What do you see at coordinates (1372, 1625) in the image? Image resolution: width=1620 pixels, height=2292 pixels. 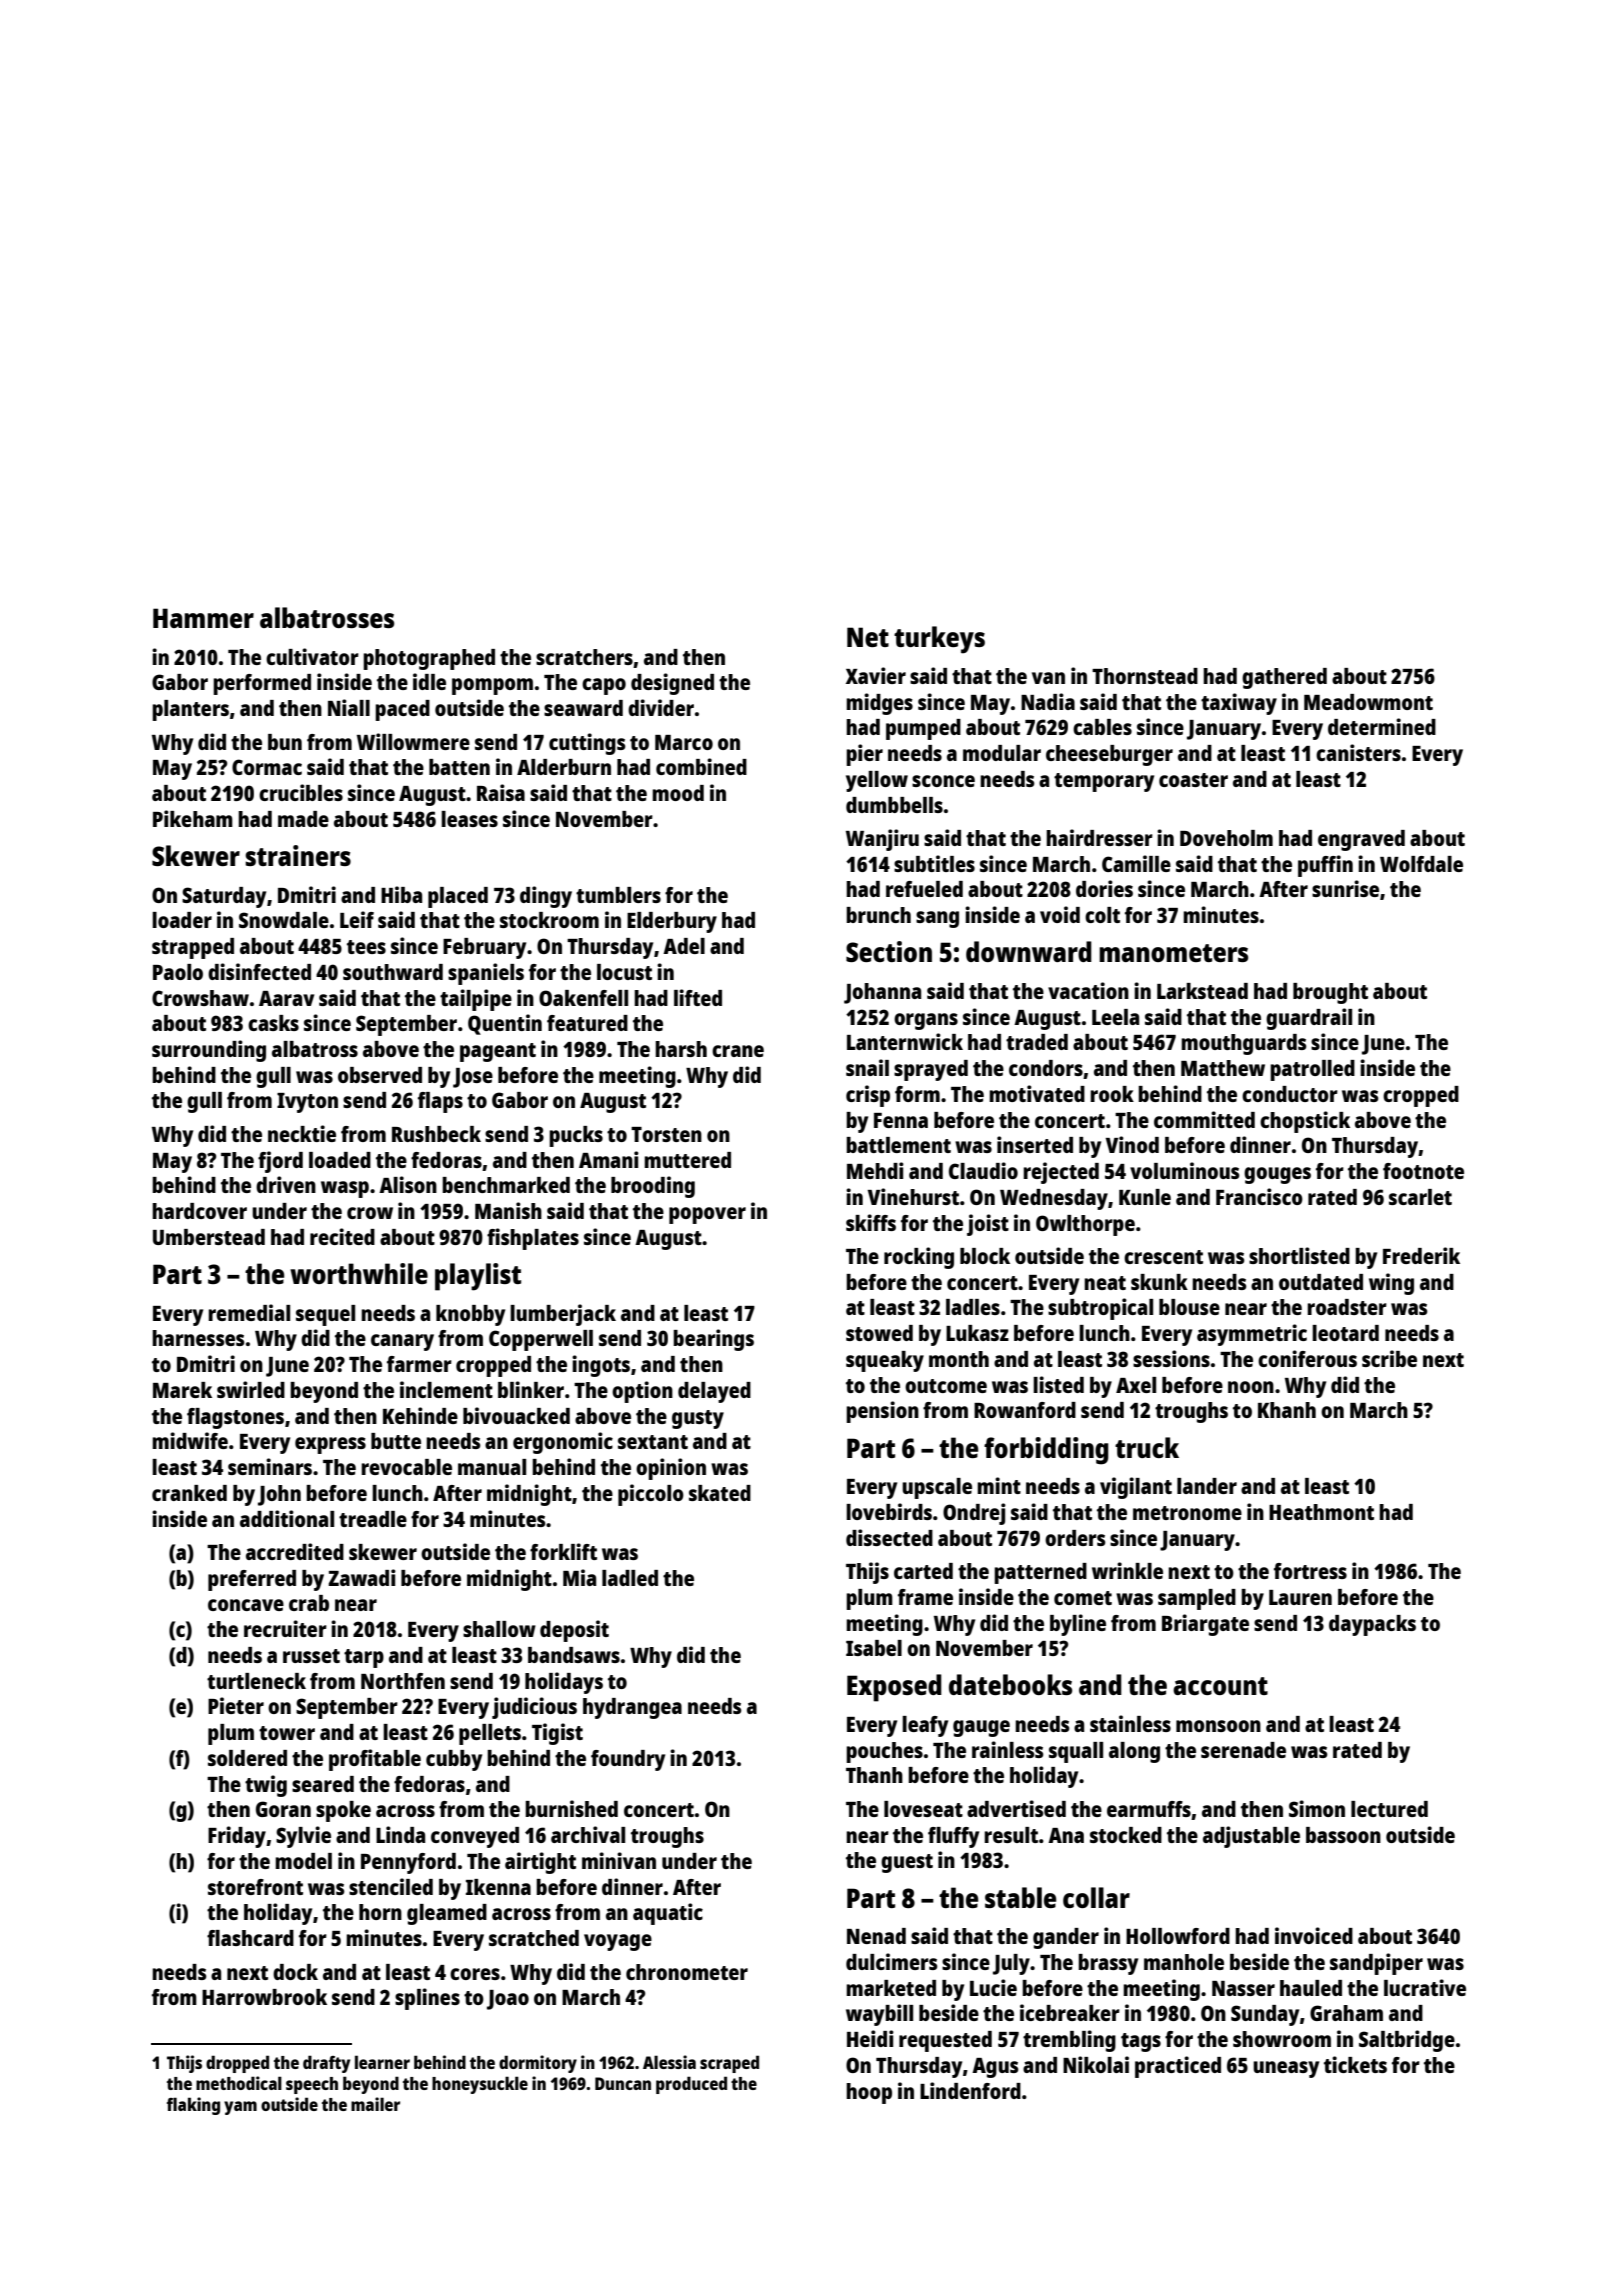 I see `daypacks` at bounding box center [1372, 1625].
